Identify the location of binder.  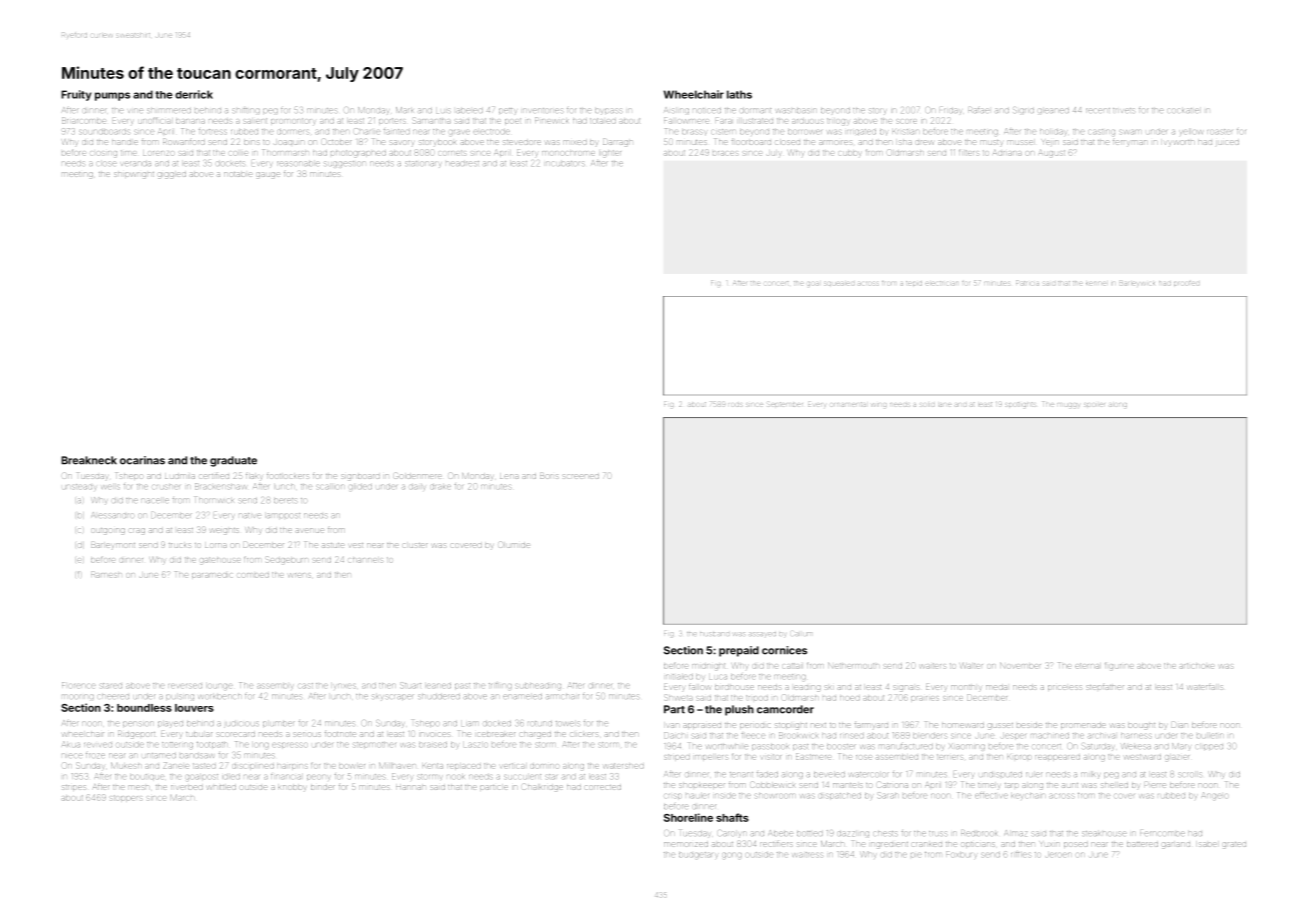
(322, 787).
